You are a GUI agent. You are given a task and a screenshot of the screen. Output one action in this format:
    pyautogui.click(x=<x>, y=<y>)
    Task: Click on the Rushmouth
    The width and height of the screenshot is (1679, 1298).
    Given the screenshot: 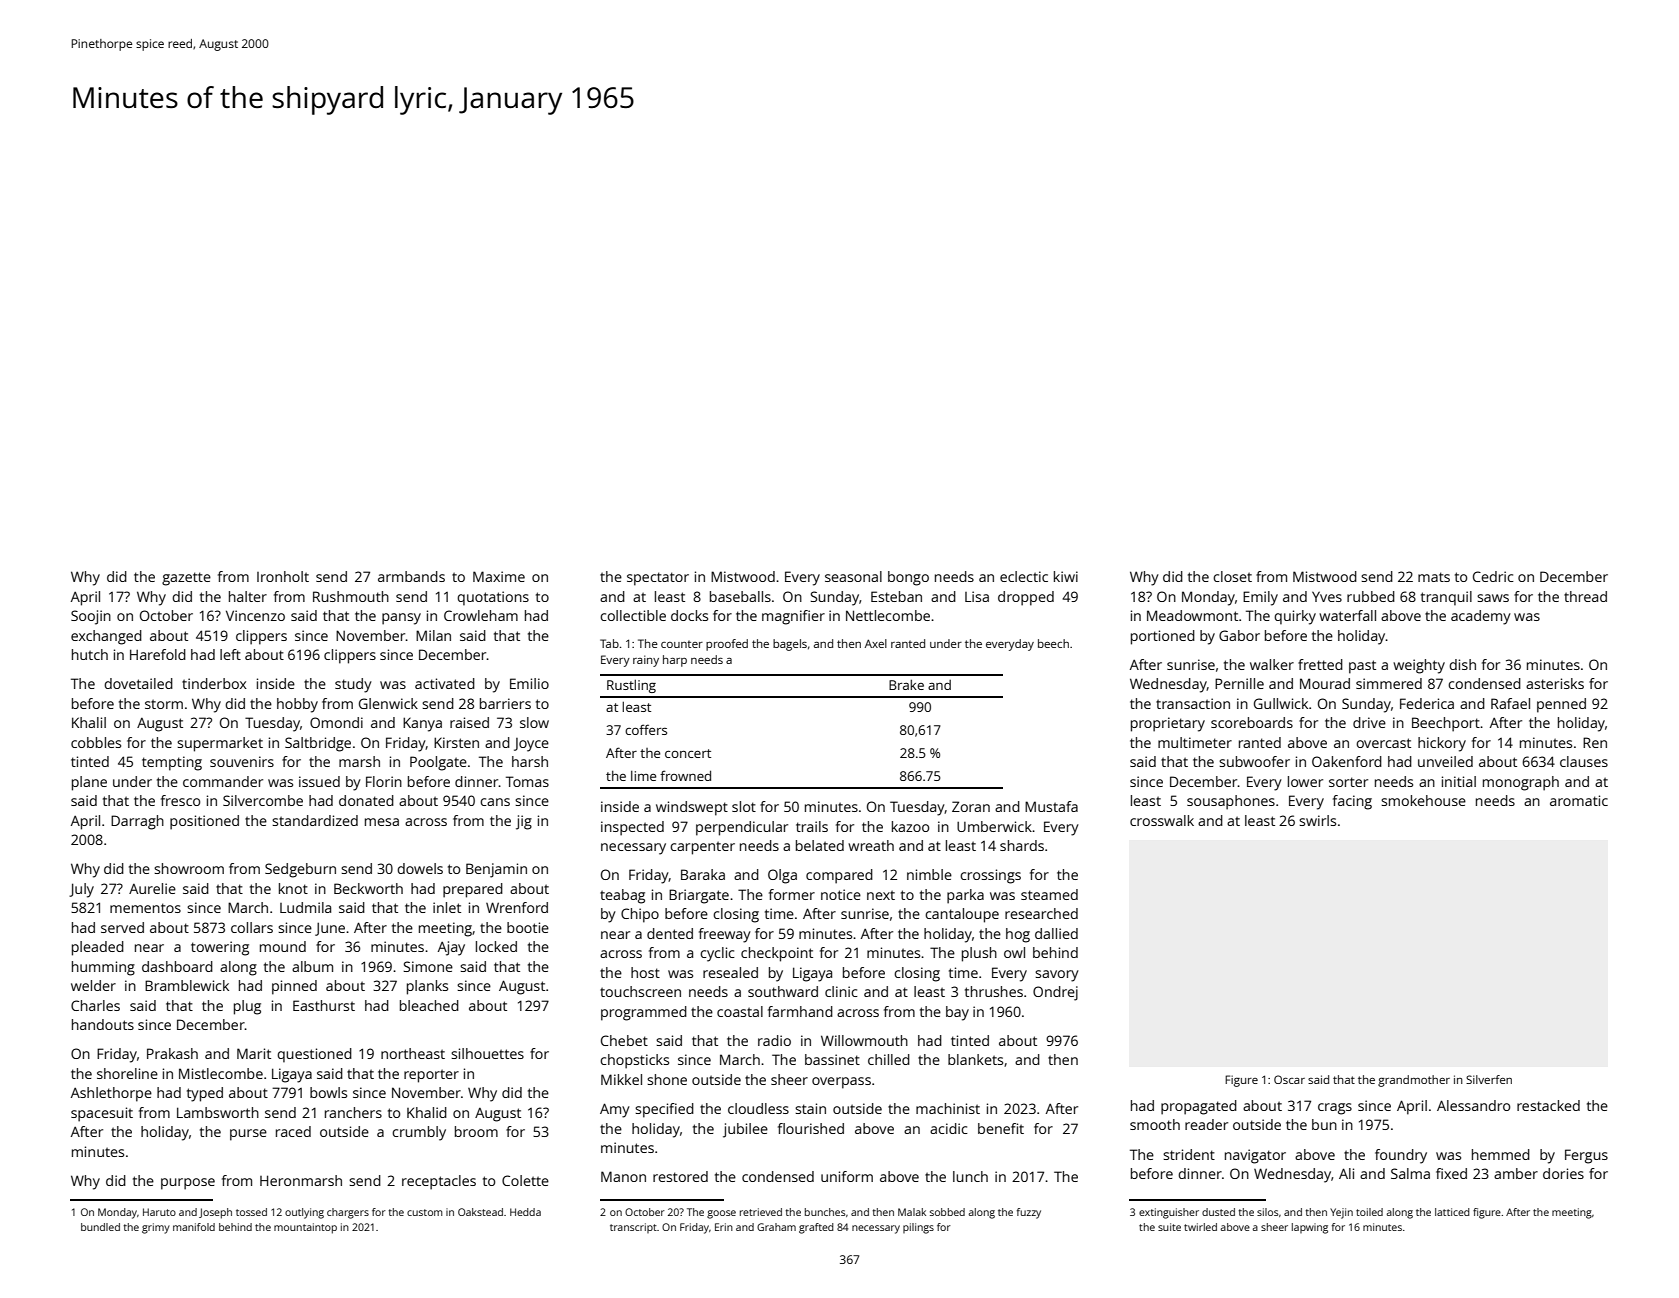 What is the action you would take?
    pyautogui.click(x=351, y=596)
